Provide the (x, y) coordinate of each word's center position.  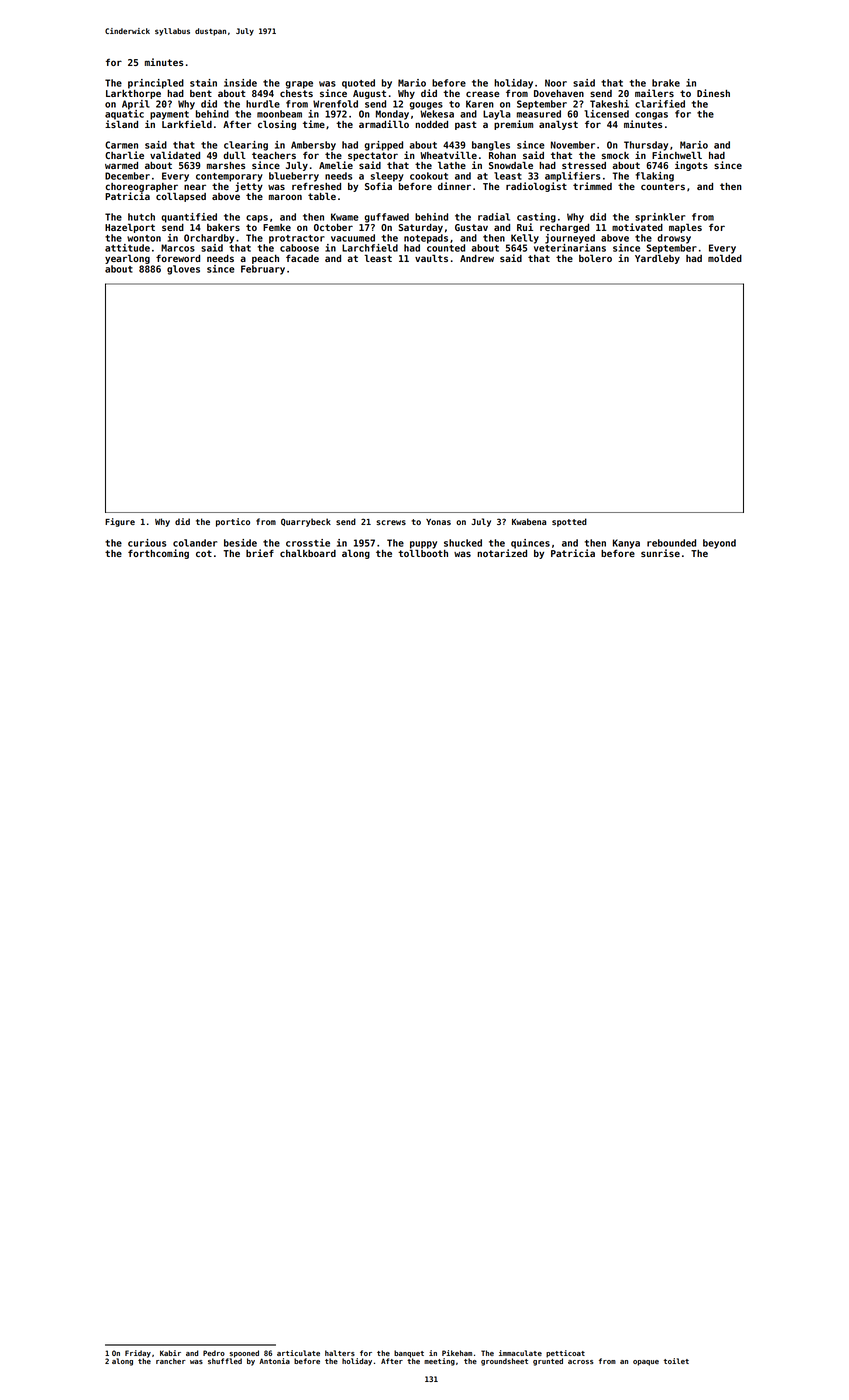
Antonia (274, 1361)
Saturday (421, 228)
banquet (409, 1354)
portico (233, 522)
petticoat (565, 1354)
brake (666, 83)
